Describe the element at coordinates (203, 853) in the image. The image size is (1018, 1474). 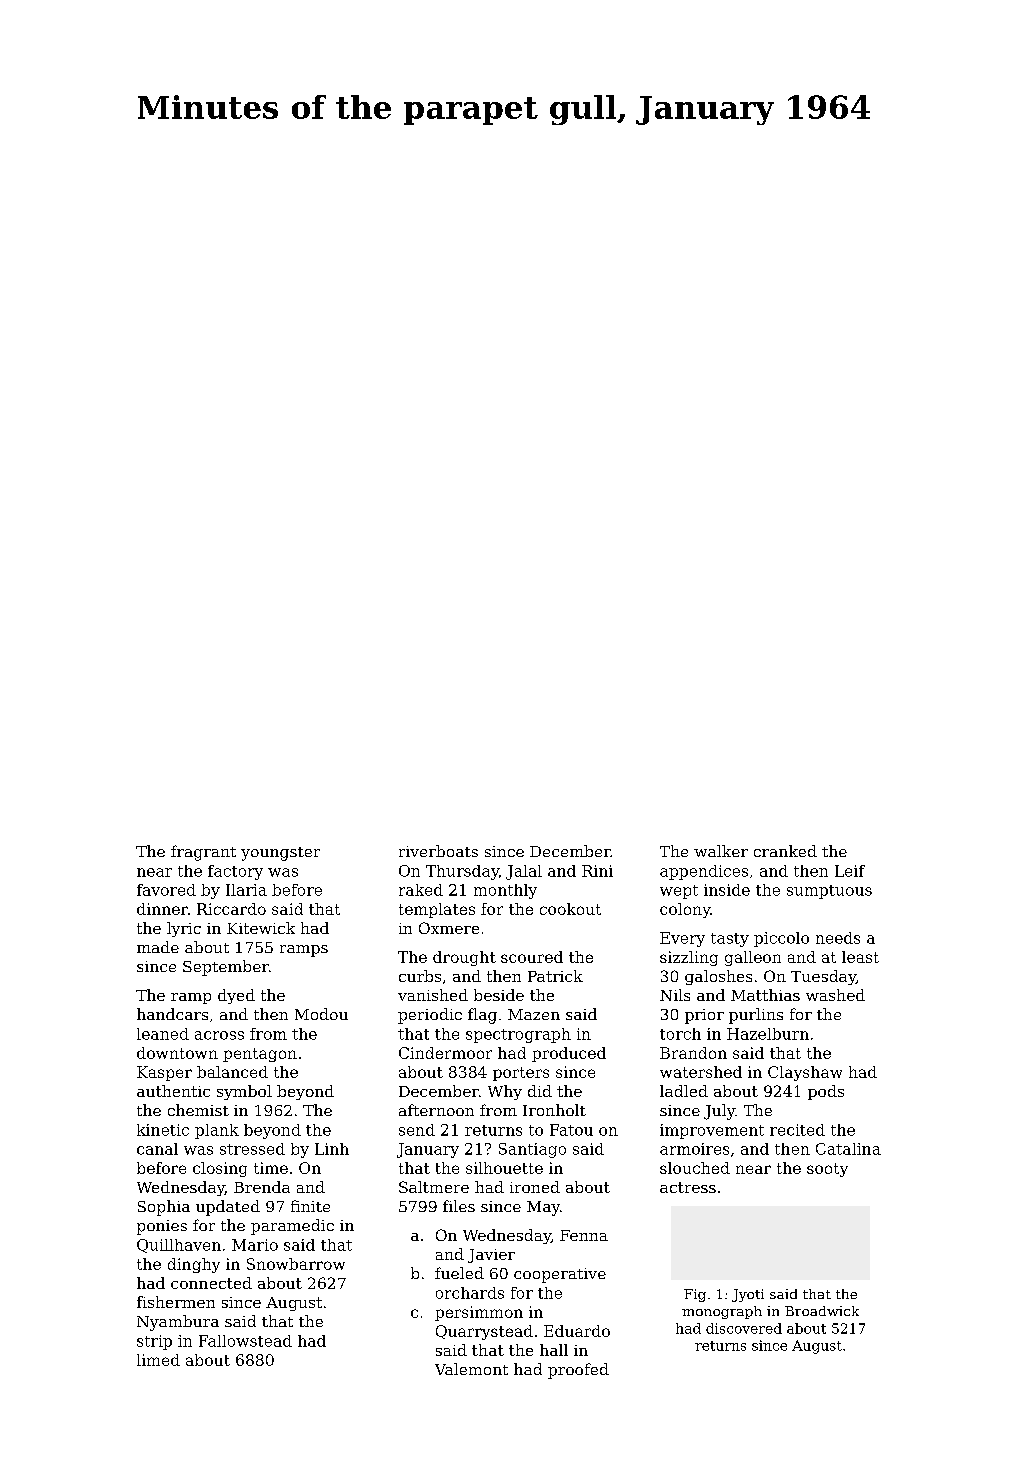
I see `fragrant` at that location.
